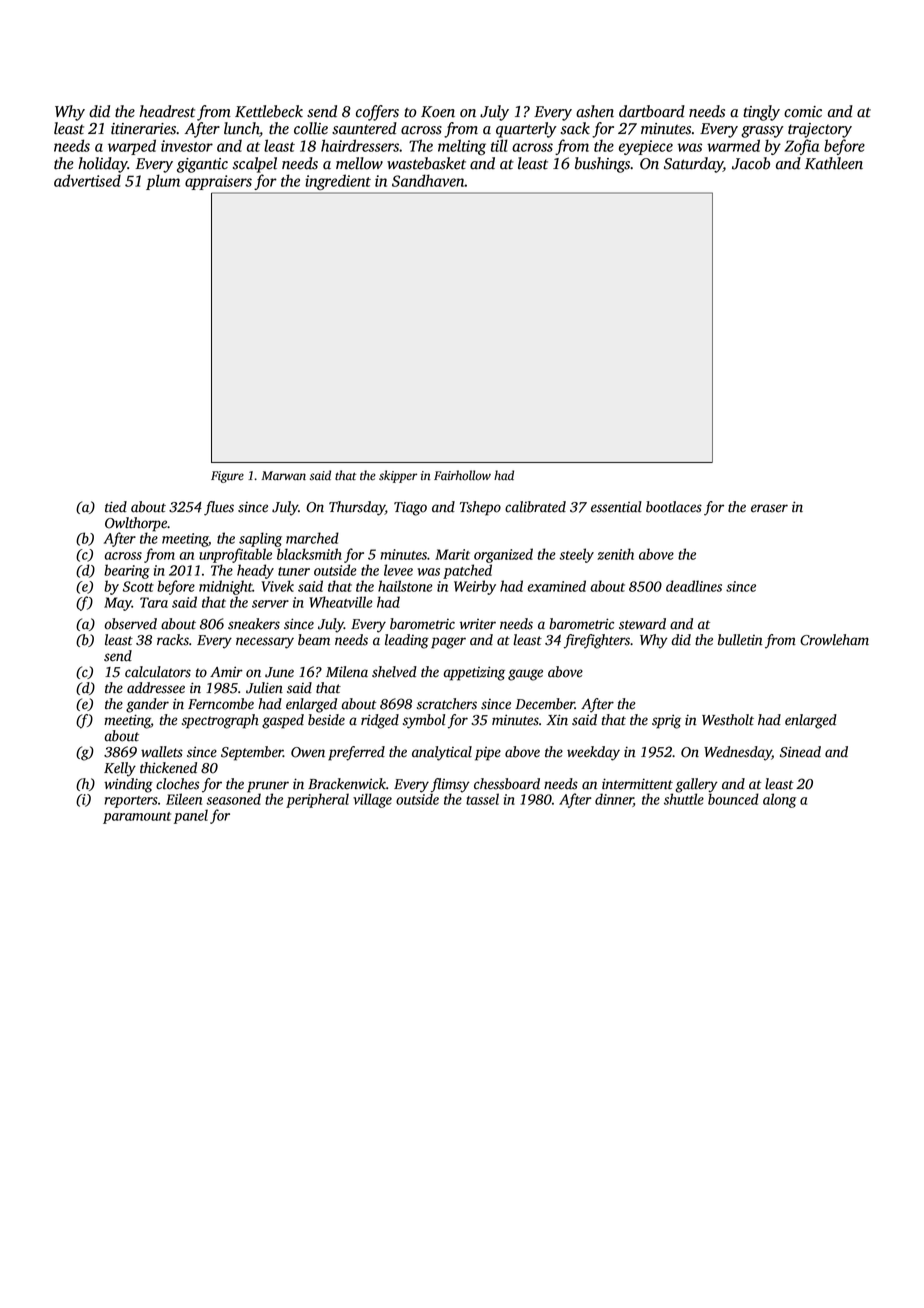 The height and width of the image is (1308, 924). I want to click on dinner, so click(614, 800).
